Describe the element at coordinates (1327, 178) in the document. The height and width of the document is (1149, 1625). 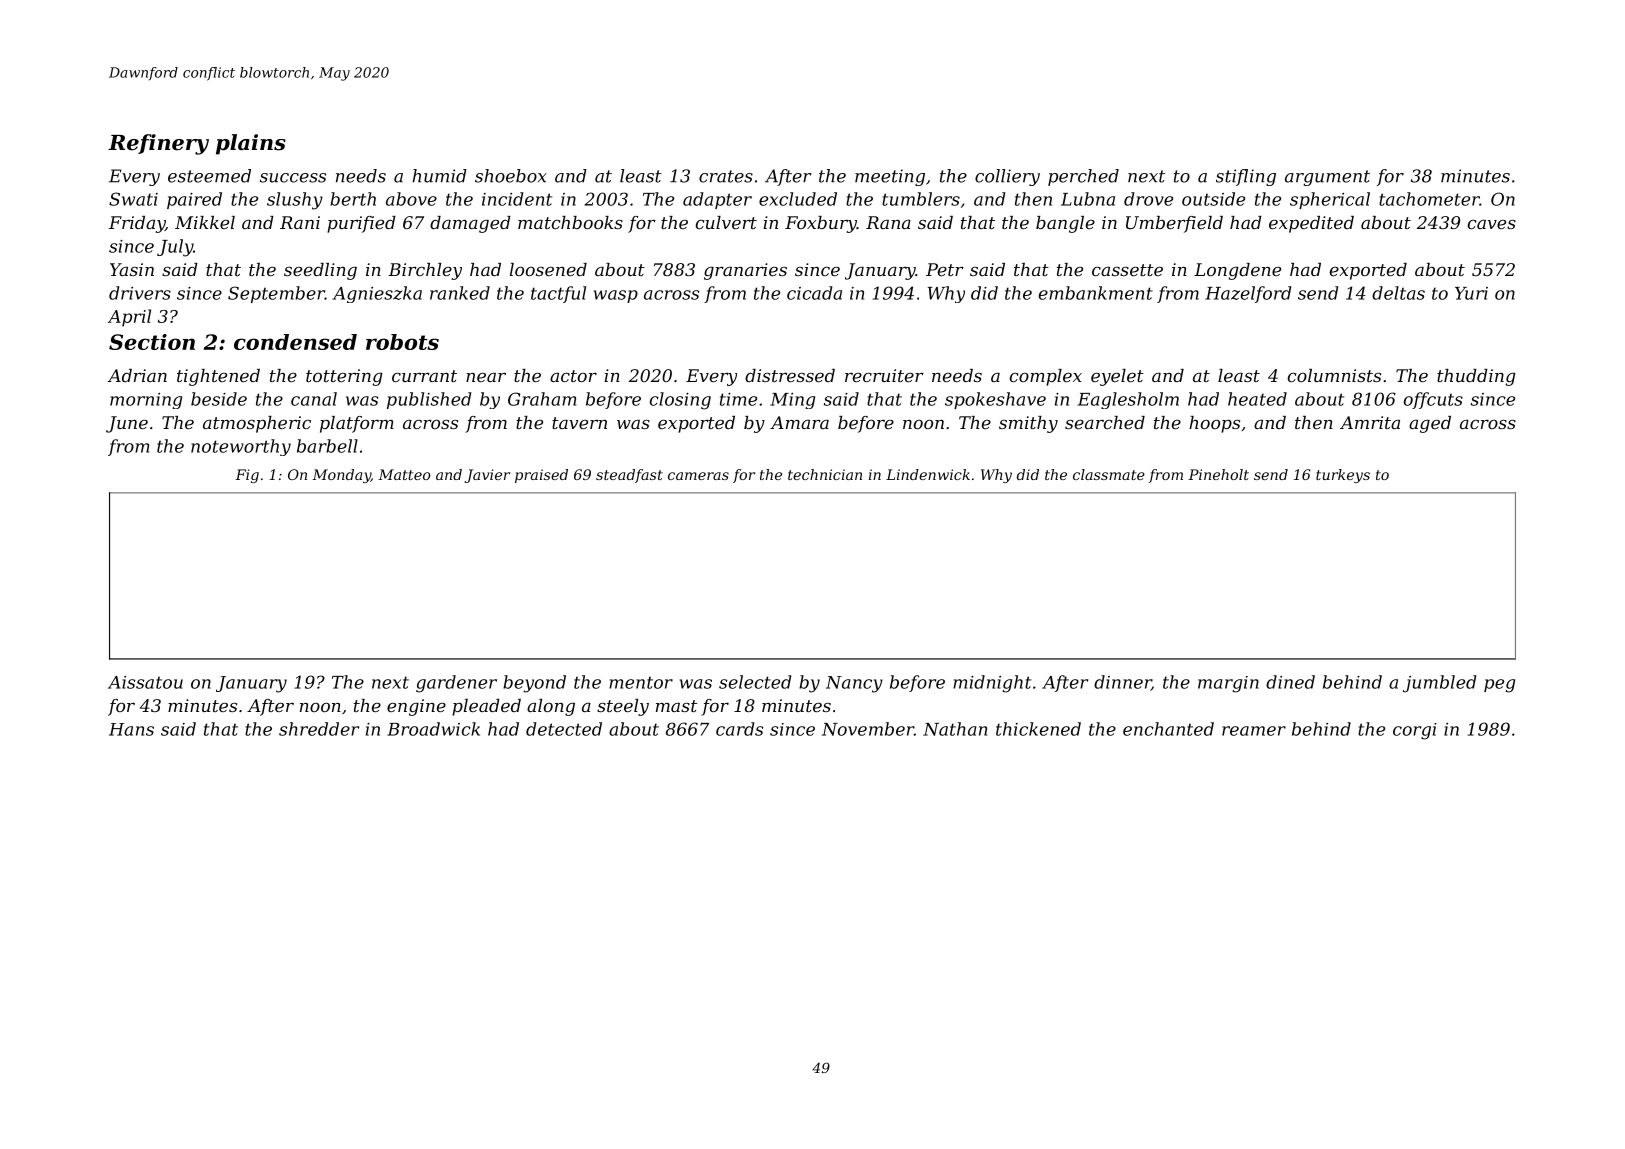
I see `argument` at that location.
